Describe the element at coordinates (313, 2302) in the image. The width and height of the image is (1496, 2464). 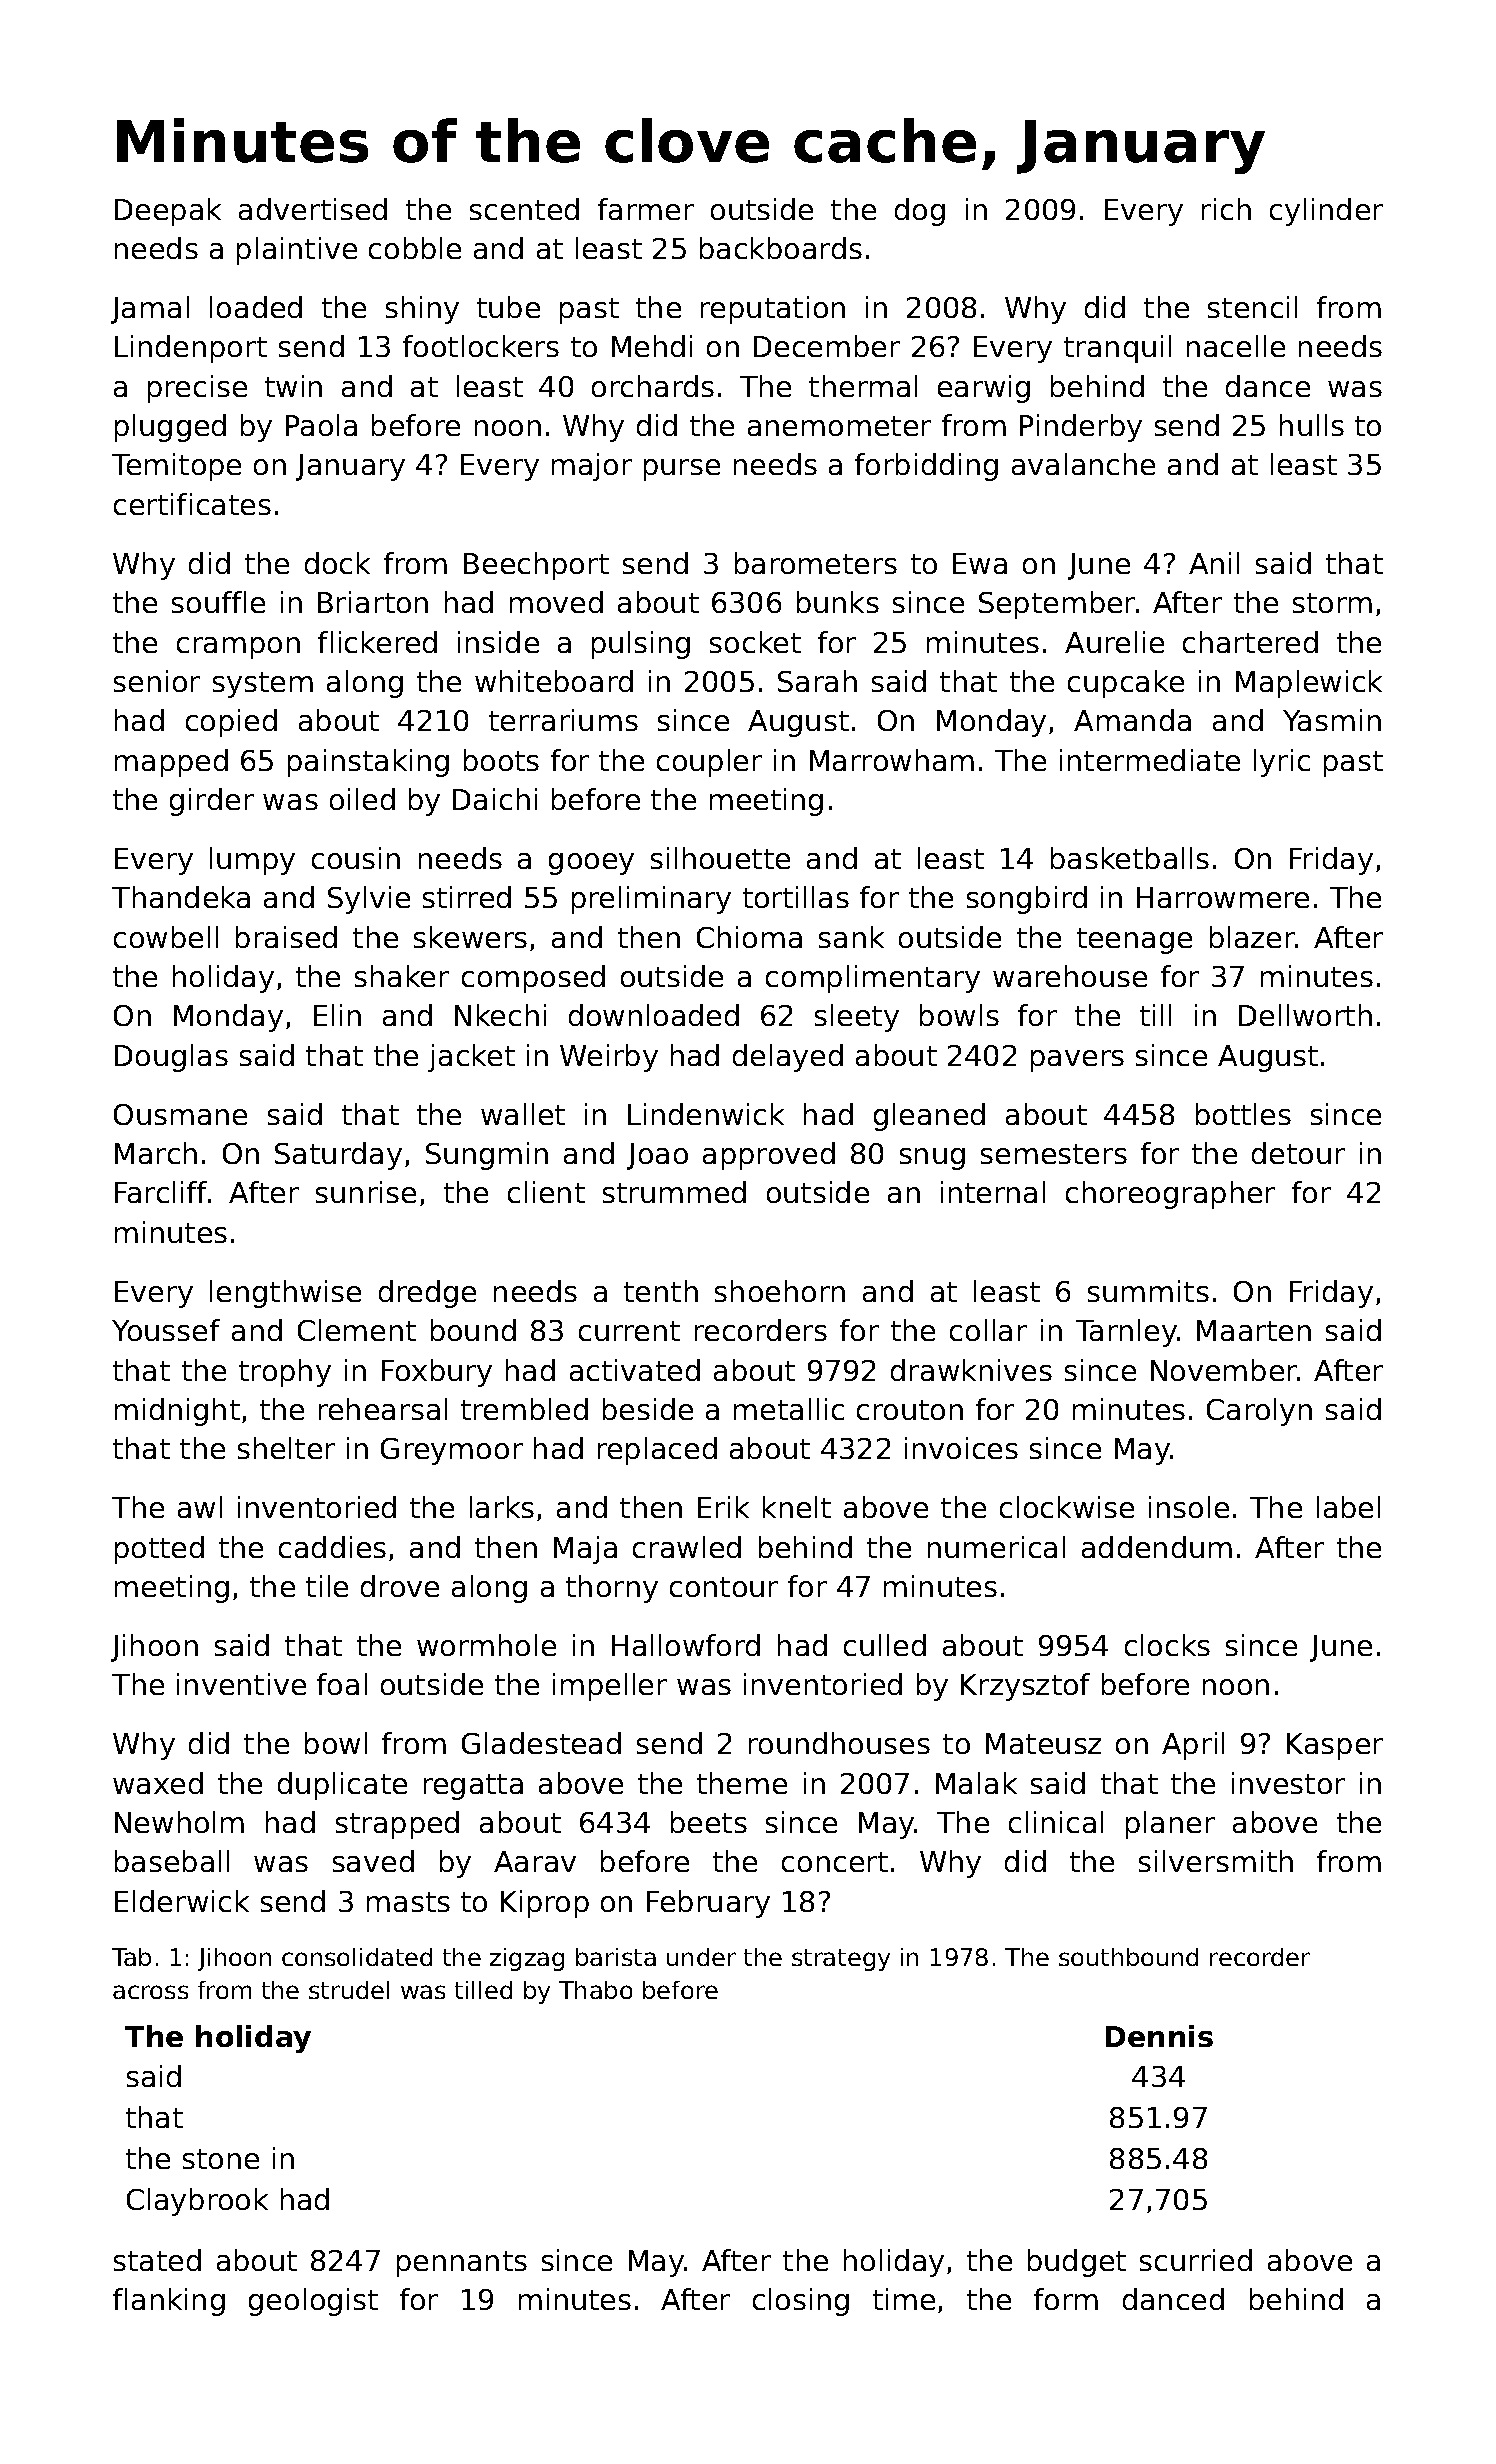
I see `geologist` at that location.
